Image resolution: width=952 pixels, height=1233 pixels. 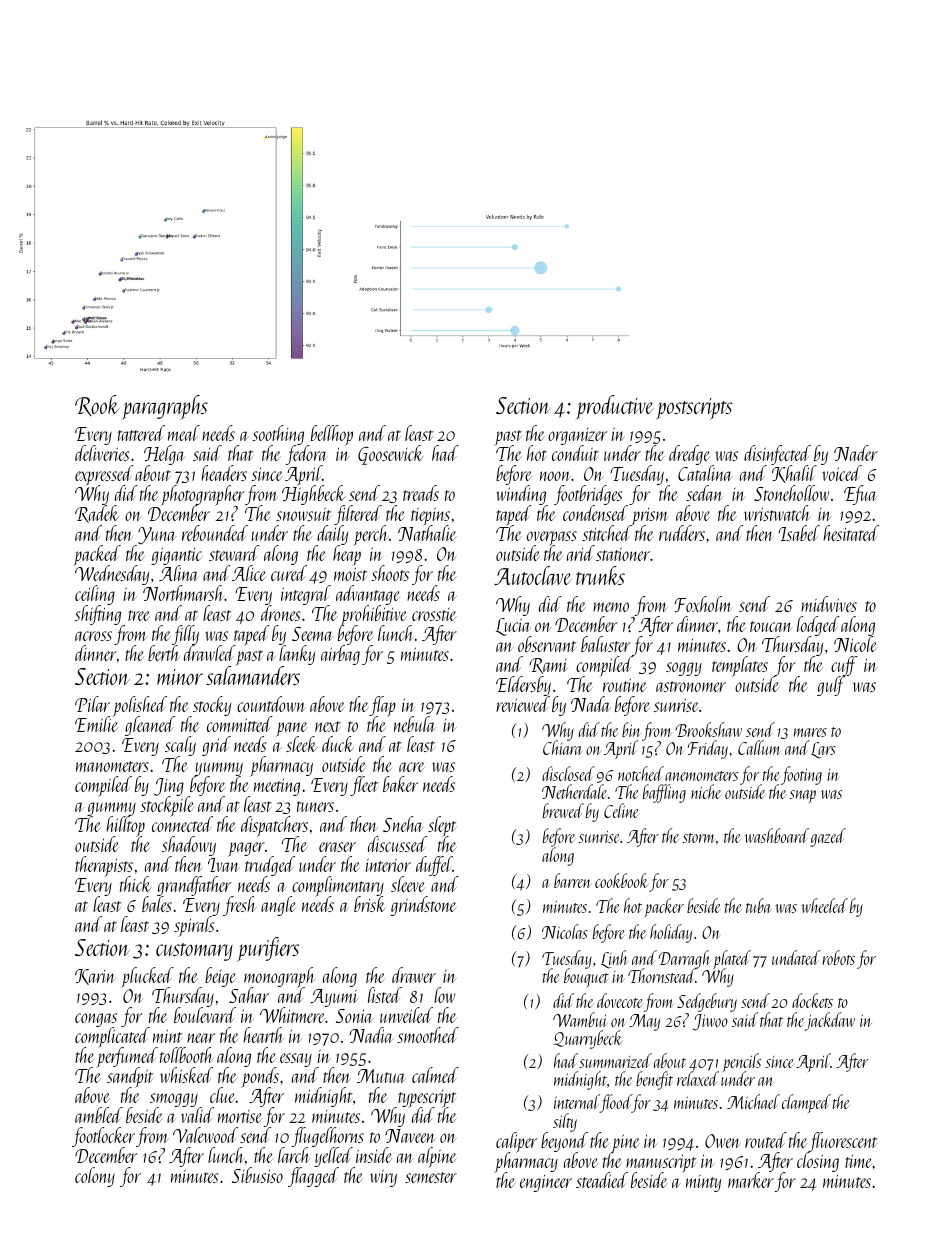 I want to click on cookbook, so click(x=621, y=880).
